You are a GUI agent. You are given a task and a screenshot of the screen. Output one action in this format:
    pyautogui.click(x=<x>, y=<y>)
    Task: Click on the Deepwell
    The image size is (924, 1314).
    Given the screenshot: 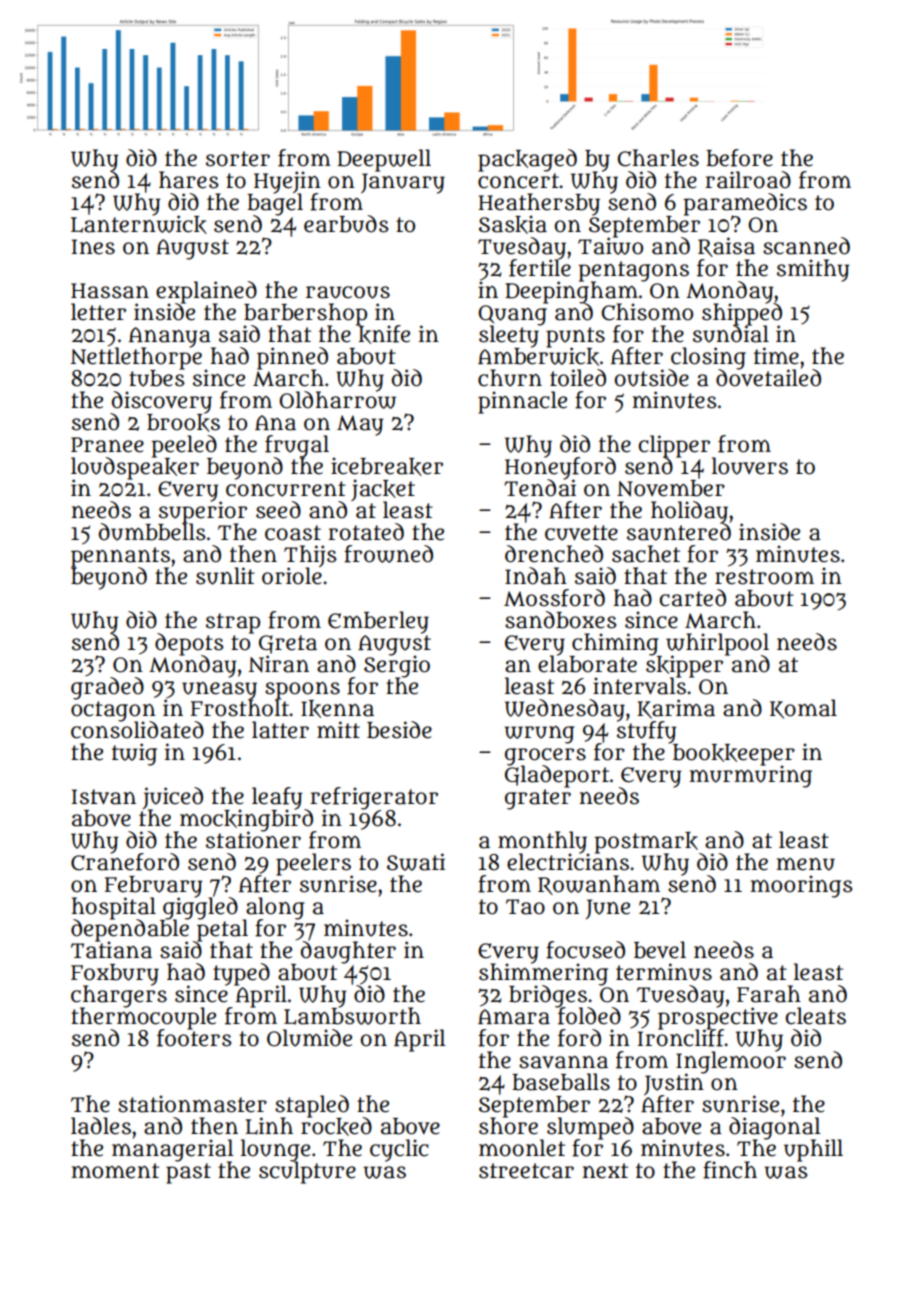 What is the action you would take?
    pyautogui.click(x=384, y=160)
